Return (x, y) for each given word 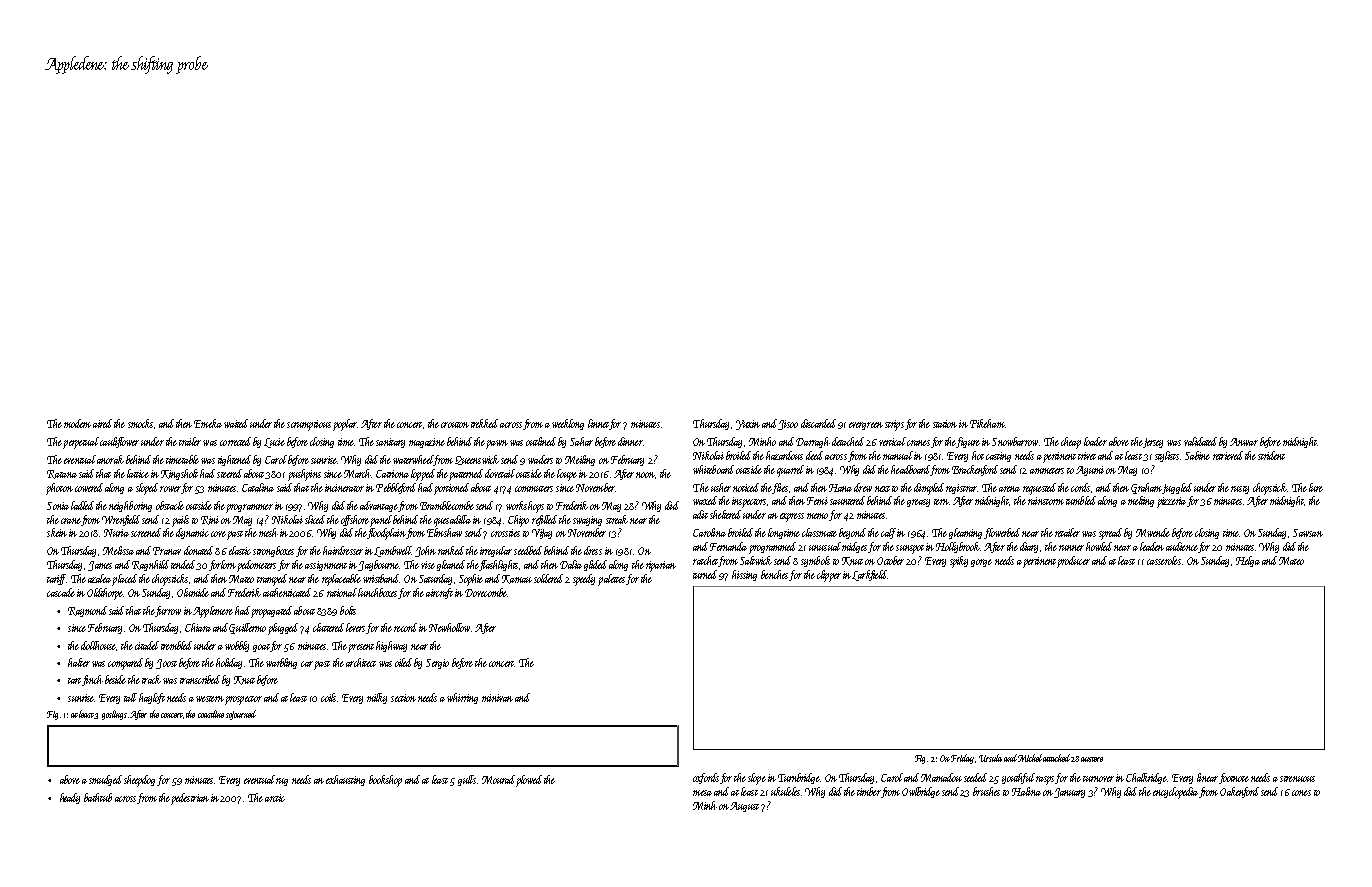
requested (1039, 489)
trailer (190, 441)
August (744, 807)
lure (1316, 487)
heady (70, 798)
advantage (379, 506)
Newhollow (449, 627)
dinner (630, 441)
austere (1092, 759)
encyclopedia (1175, 793)
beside (115, 679)
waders (540, 459)
